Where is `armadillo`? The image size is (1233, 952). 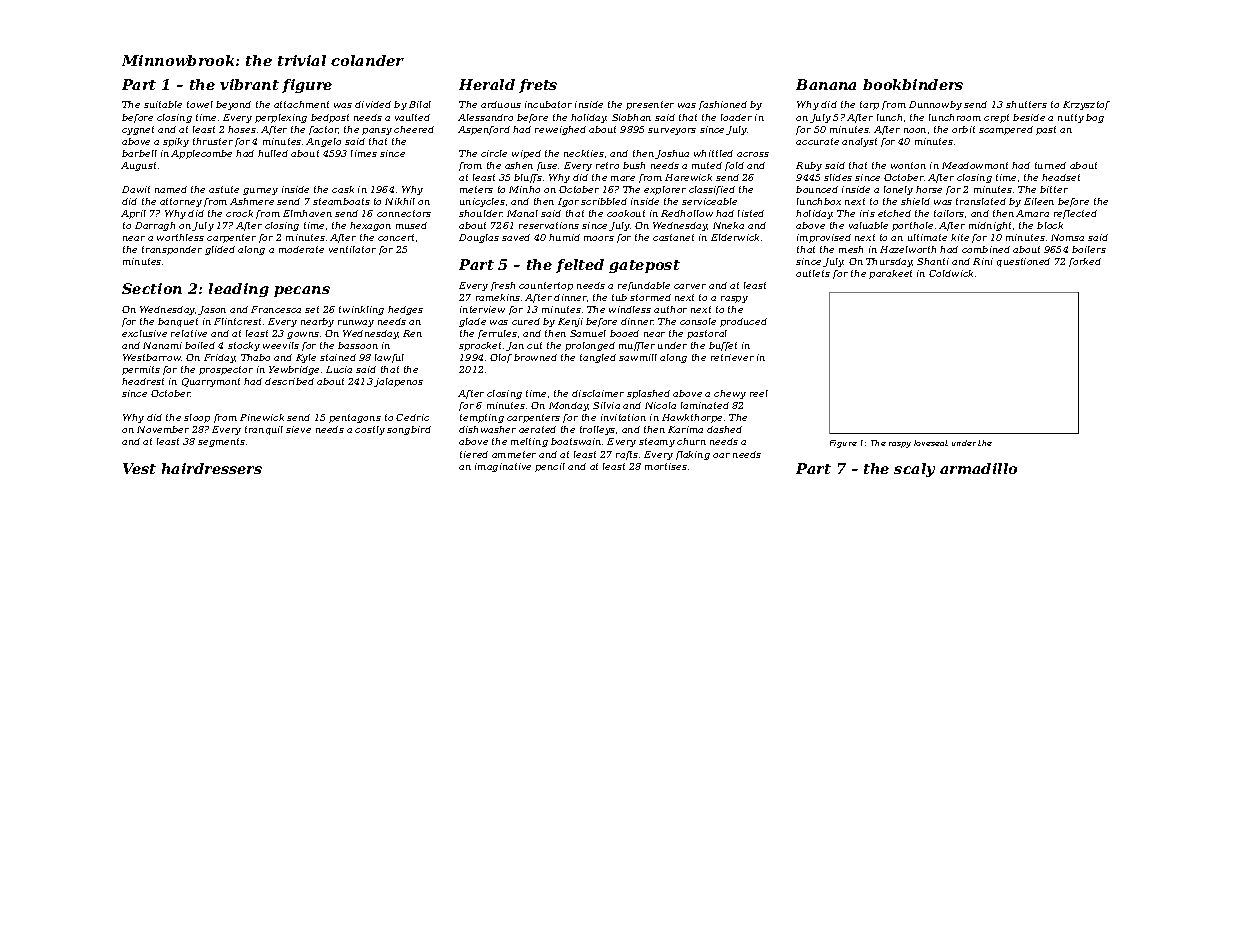 armadillo is located at coordinates (978, 468).
